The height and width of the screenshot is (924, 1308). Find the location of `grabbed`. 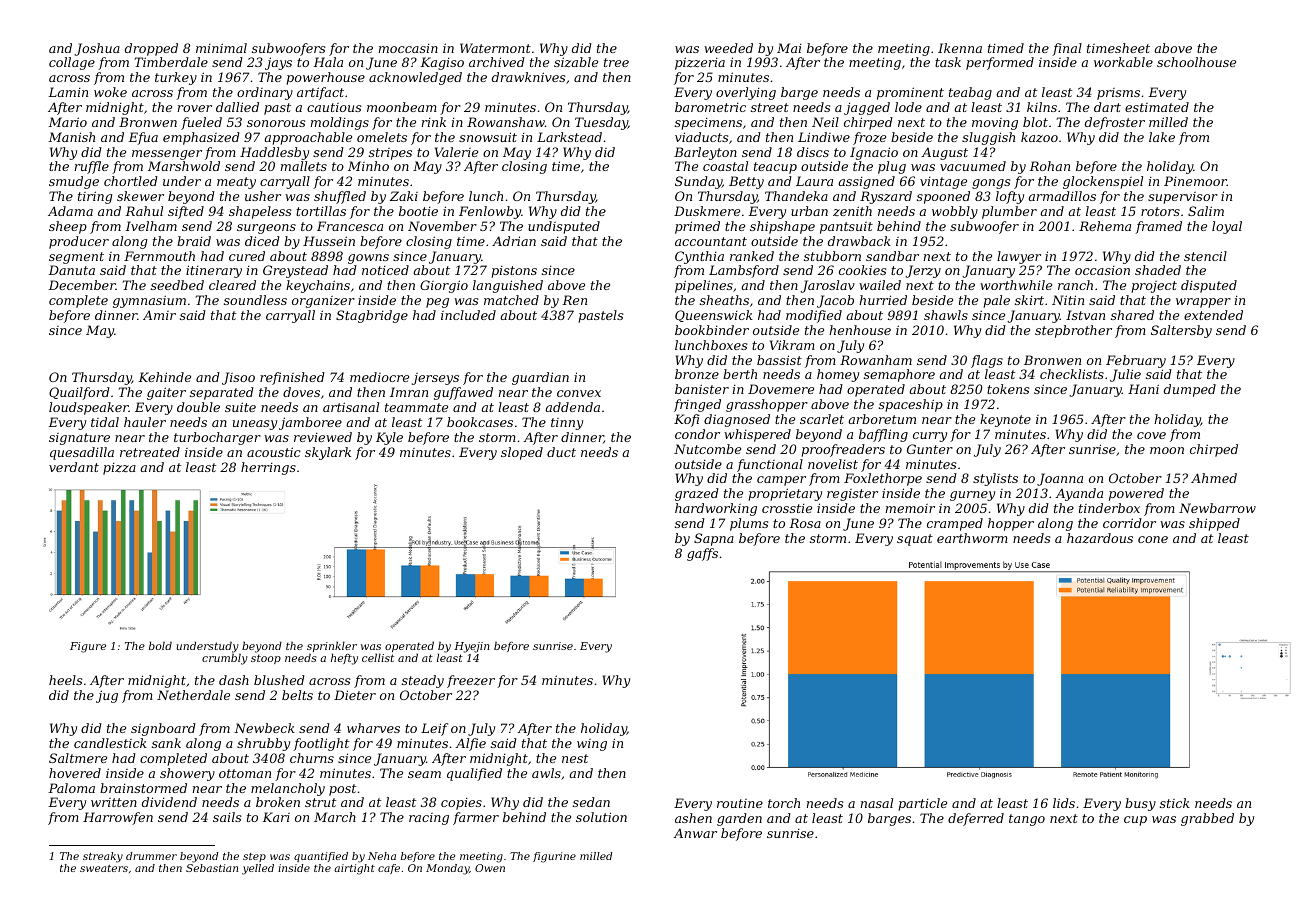

grabbed is located at coordinates (1207, 819).
